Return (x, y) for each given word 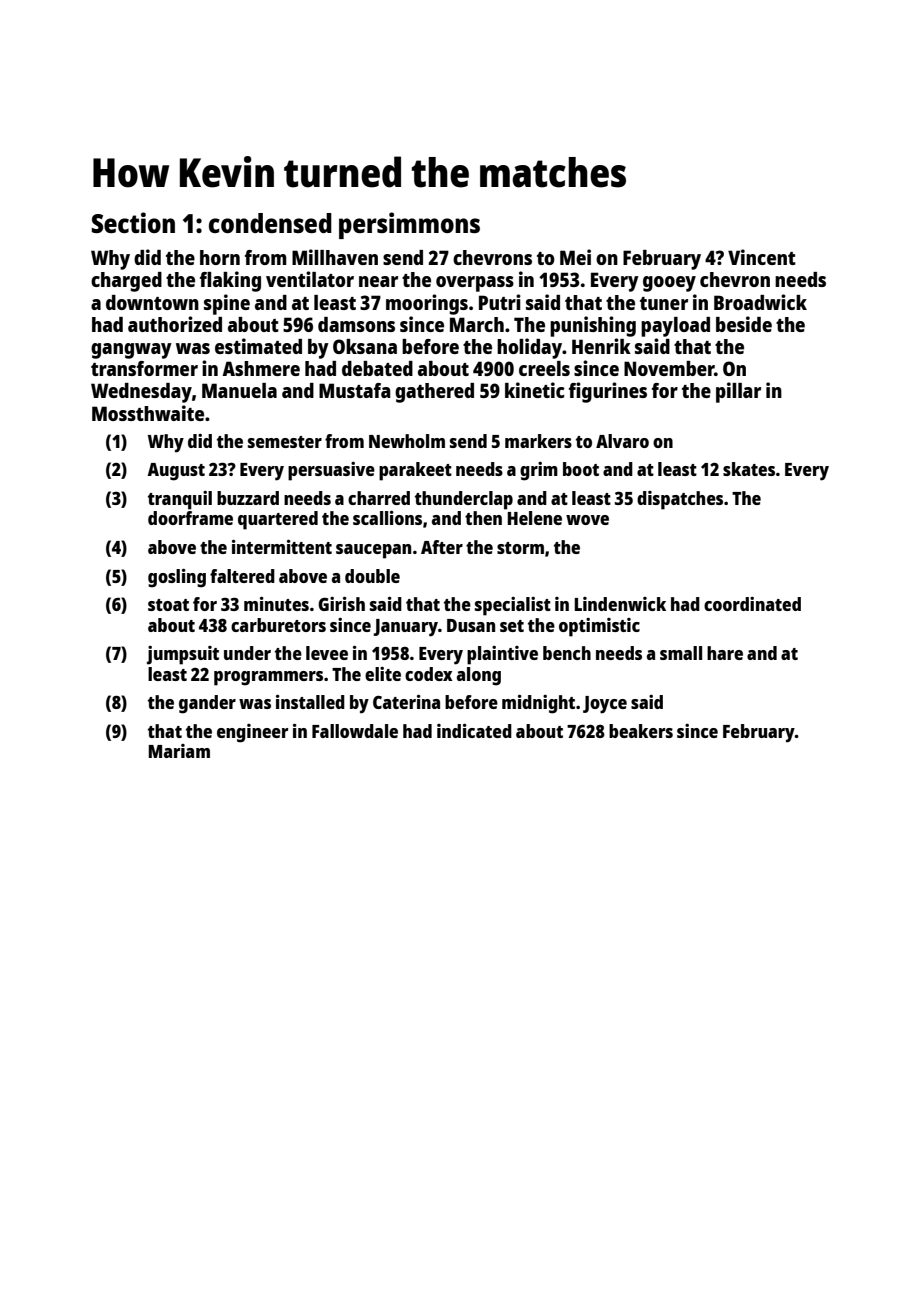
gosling (177, 578)
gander (207, 704)
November (669, 368)
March (477, 324)
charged (126, 282)
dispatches (680, 500)
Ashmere (261, 368)
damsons (356, 324)
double (372, 576)
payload (675, 327)
